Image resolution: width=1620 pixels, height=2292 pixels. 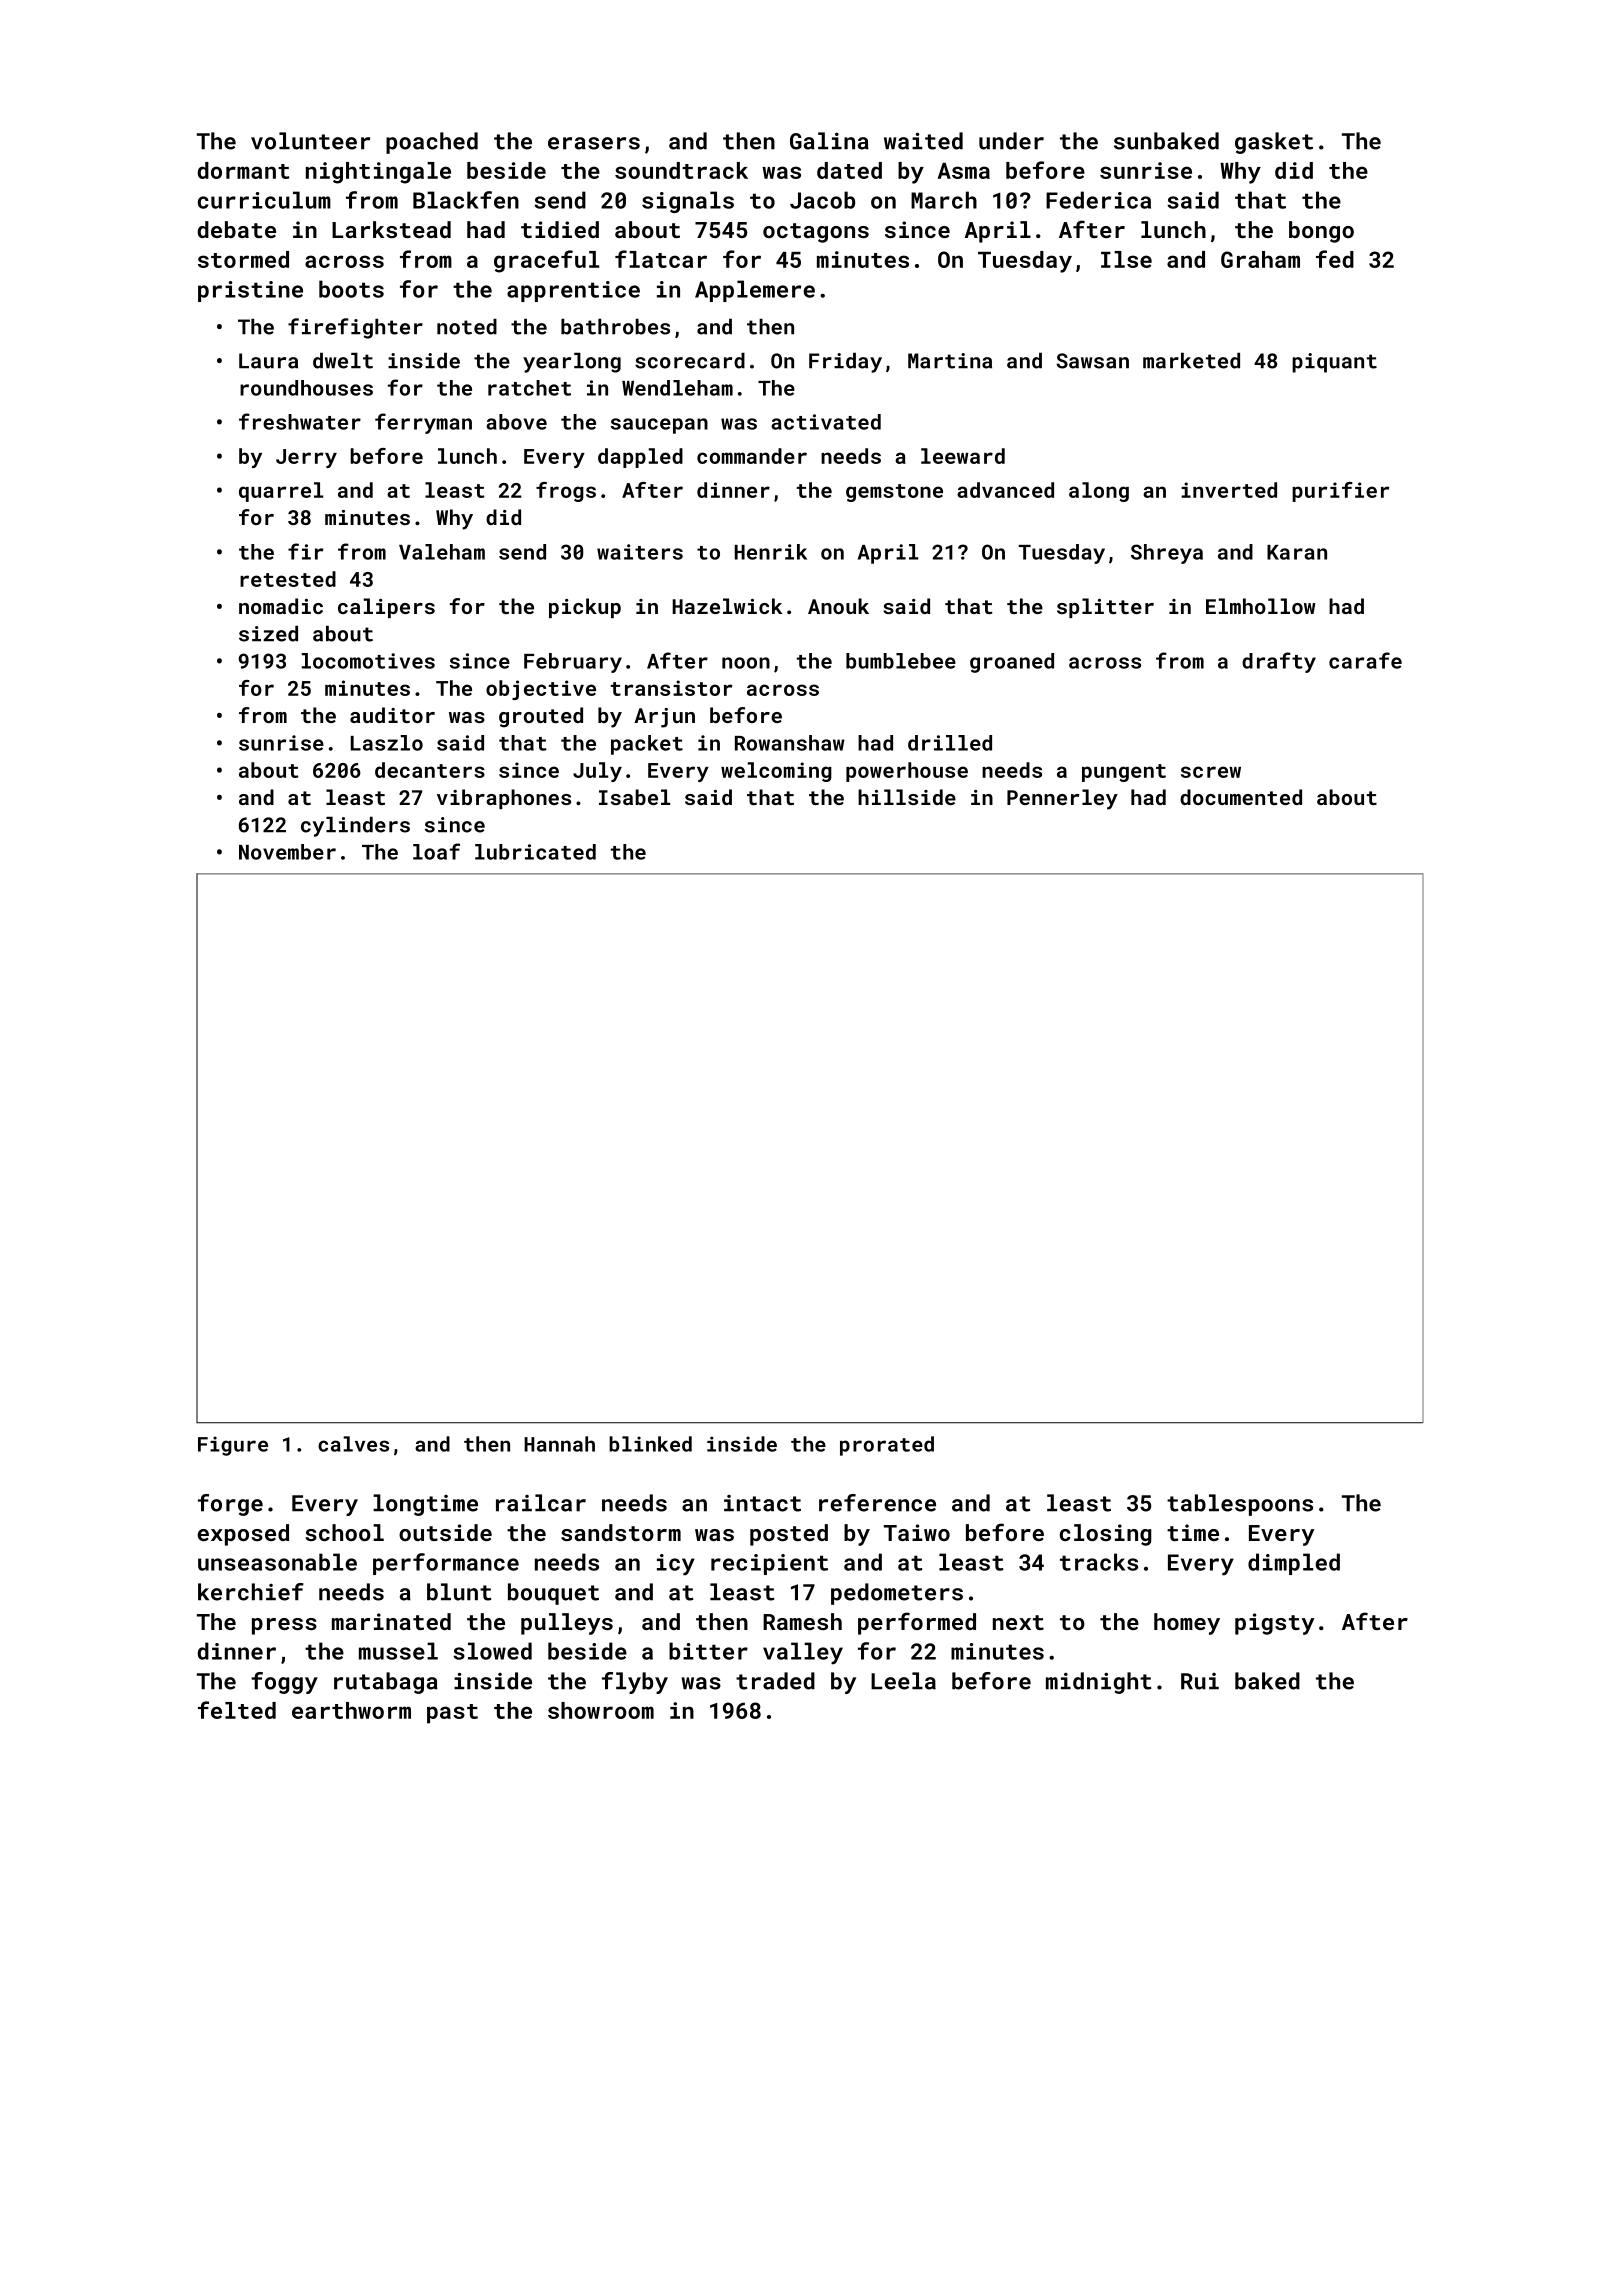 I want to click on freshwater, so click(x=300, y=421).
